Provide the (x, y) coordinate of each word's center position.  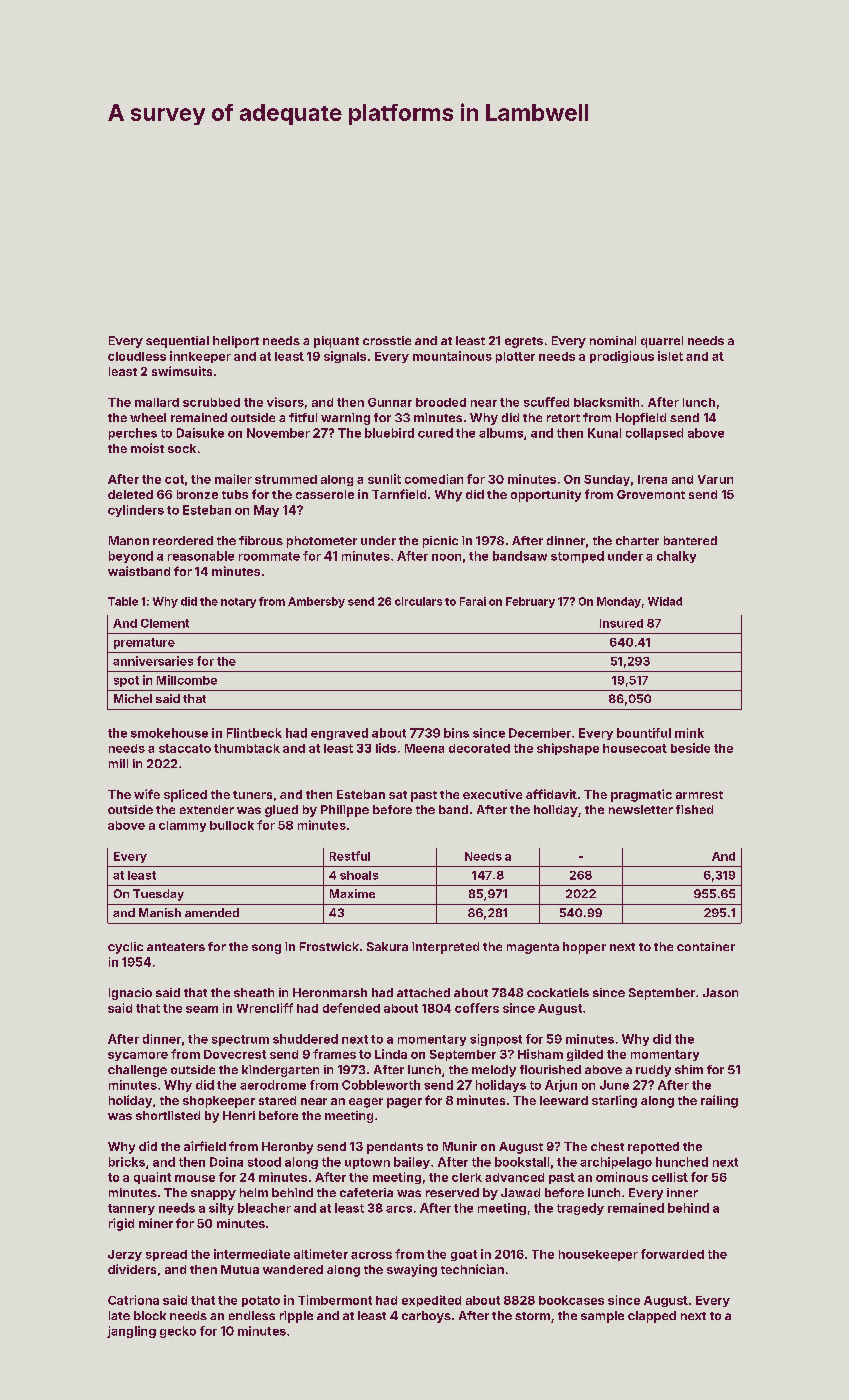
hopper (584, 948)
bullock (232, 825)
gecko (178, 1332)
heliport (236, 342)
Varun (715, 479)
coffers (477, 1008)
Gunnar (390, 402)
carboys (426, 1317)
